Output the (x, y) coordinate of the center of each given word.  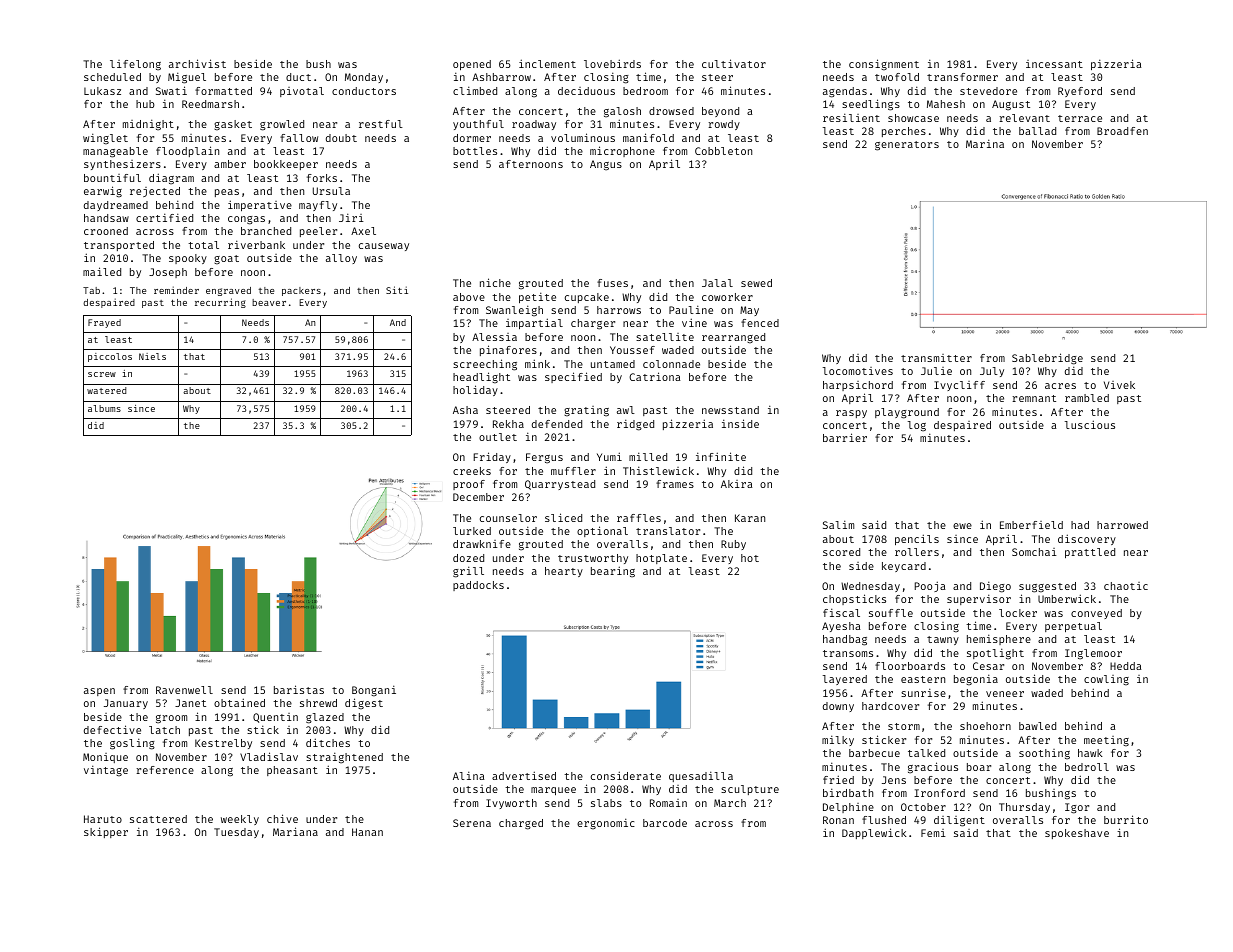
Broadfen (1122, 131)
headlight (481, 378)
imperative (260, 205)
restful (381, 124)
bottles (475, 151)
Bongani (374, 691)
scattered (158, 819)
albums (104, 408)
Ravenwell (184, 690)
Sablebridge (1047, 359)
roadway (534, 125)
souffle (891, 613)
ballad (1037, 131)
